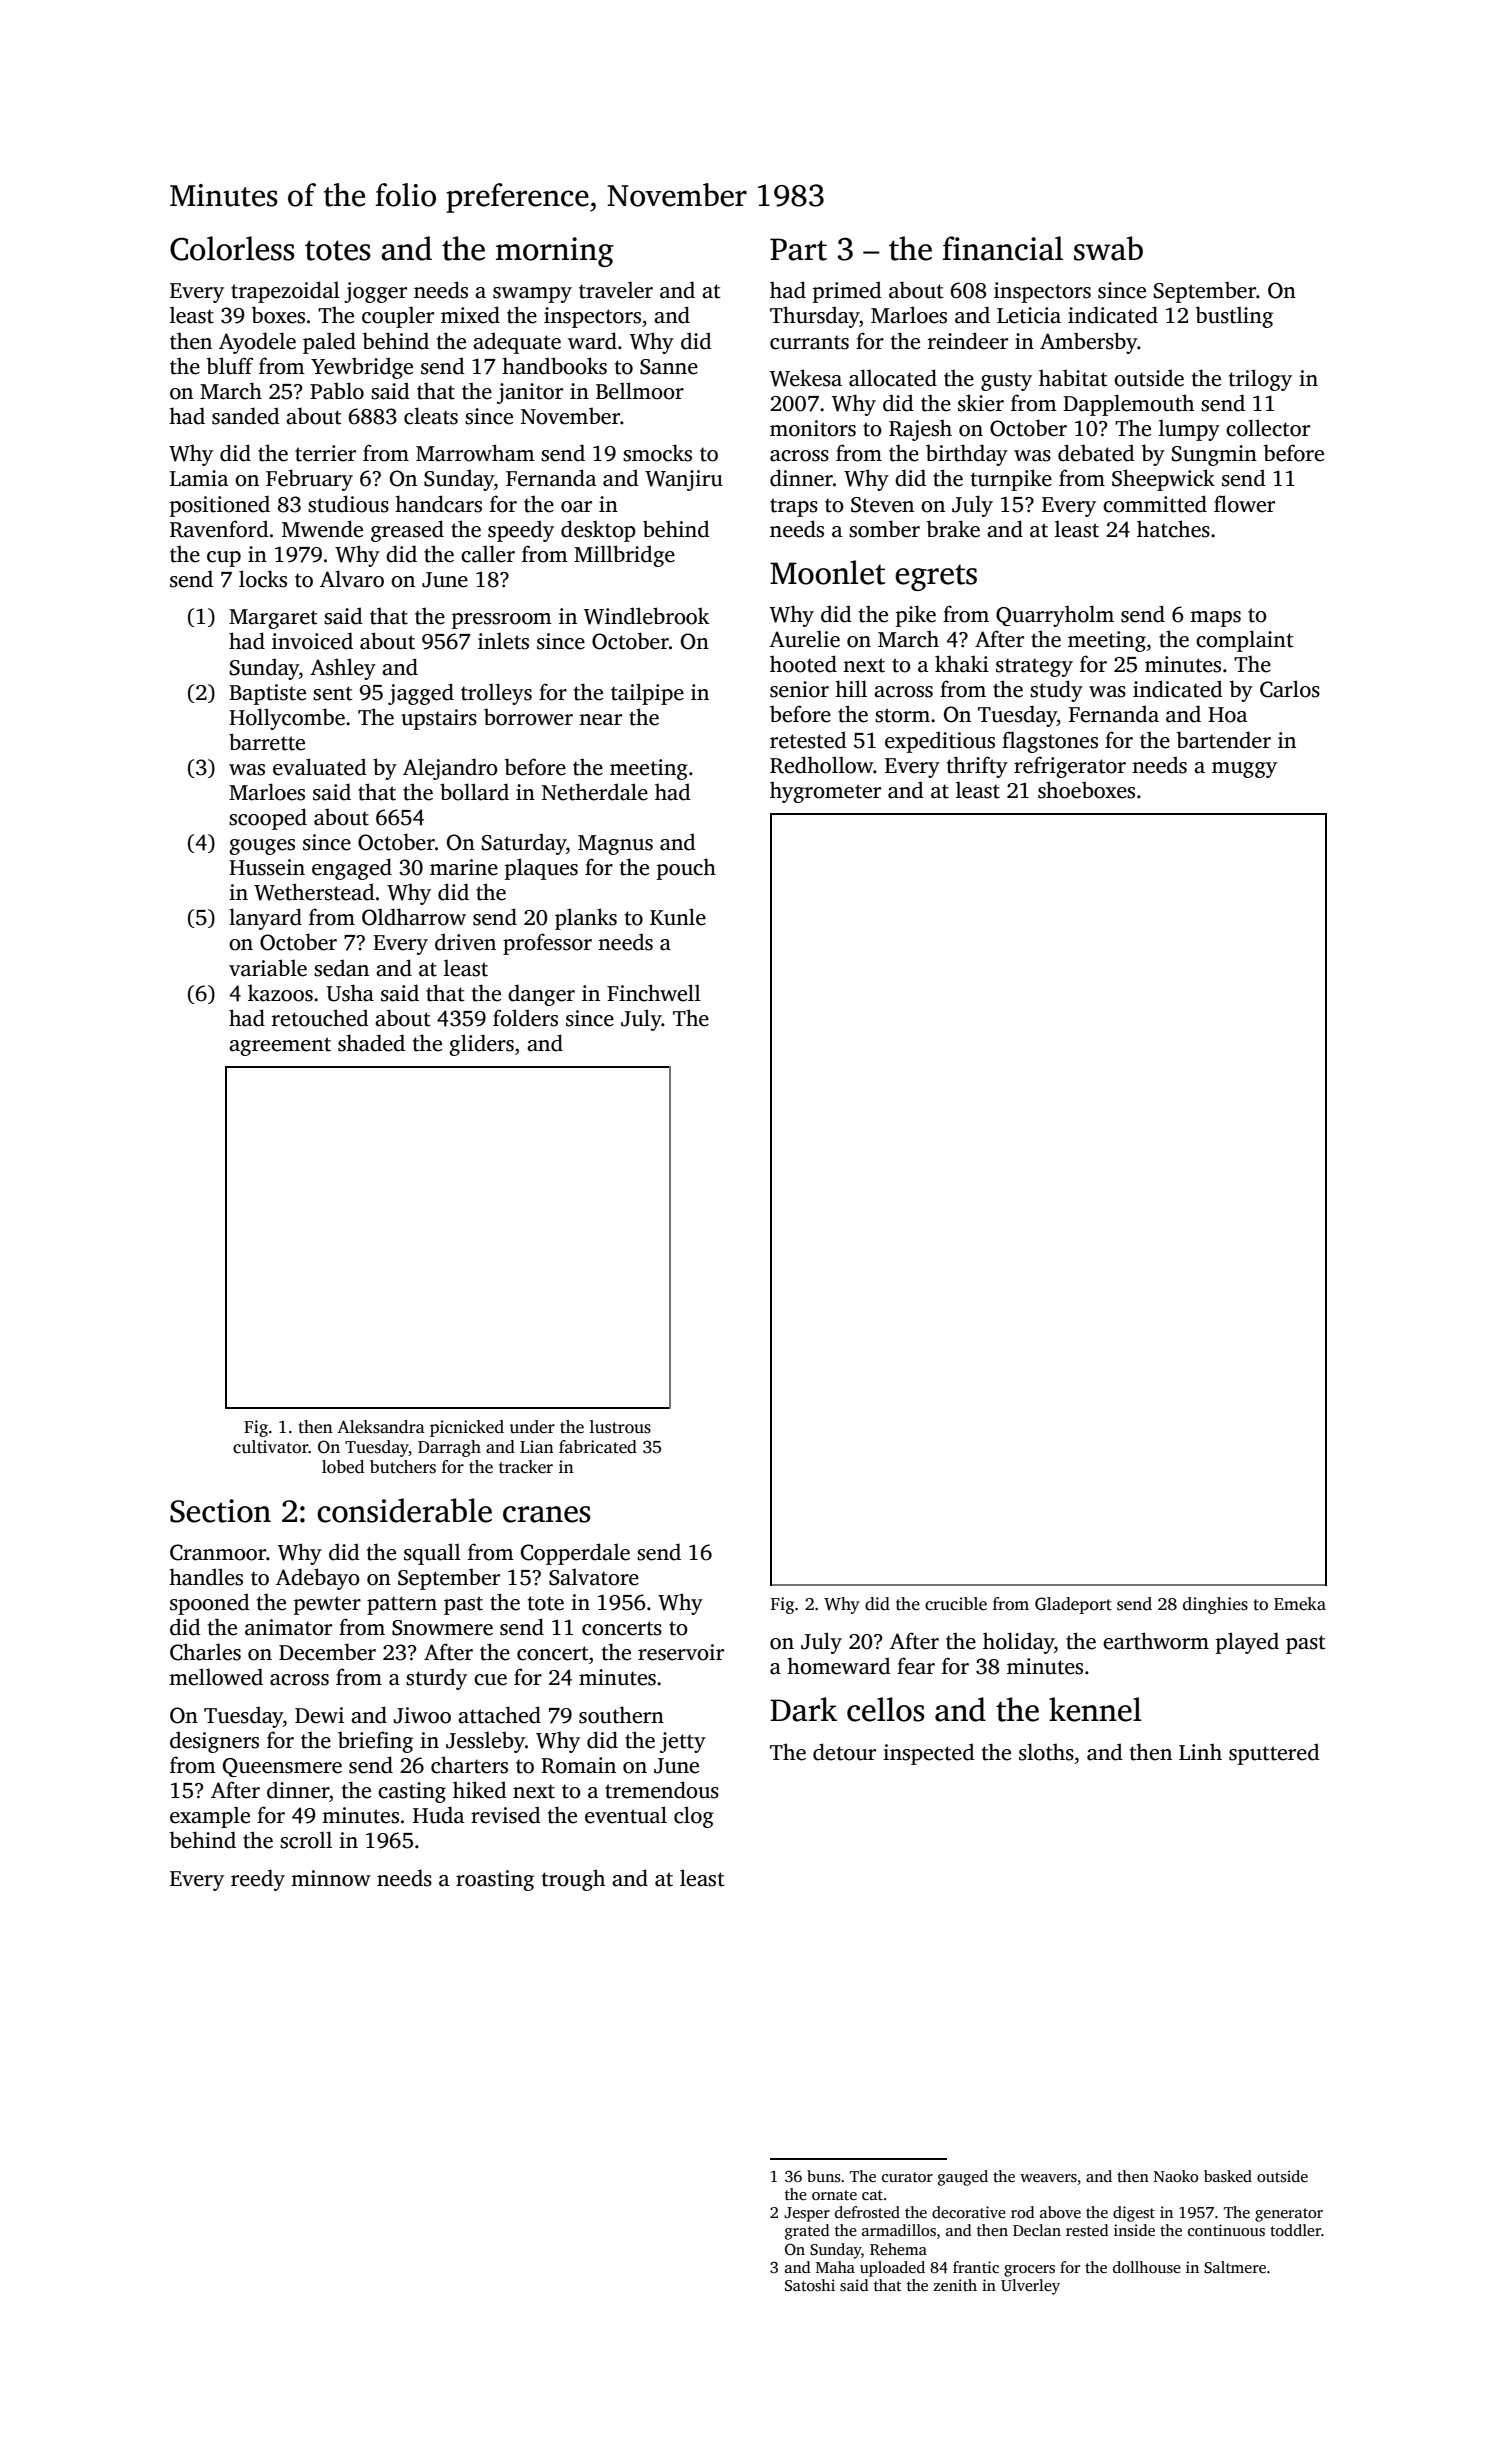 Image resolution: width=1496 pixels, height=2464 pixels. Describe the element at coordinates (265, 919) in the screenshot. I see `lanyard` at that location.
